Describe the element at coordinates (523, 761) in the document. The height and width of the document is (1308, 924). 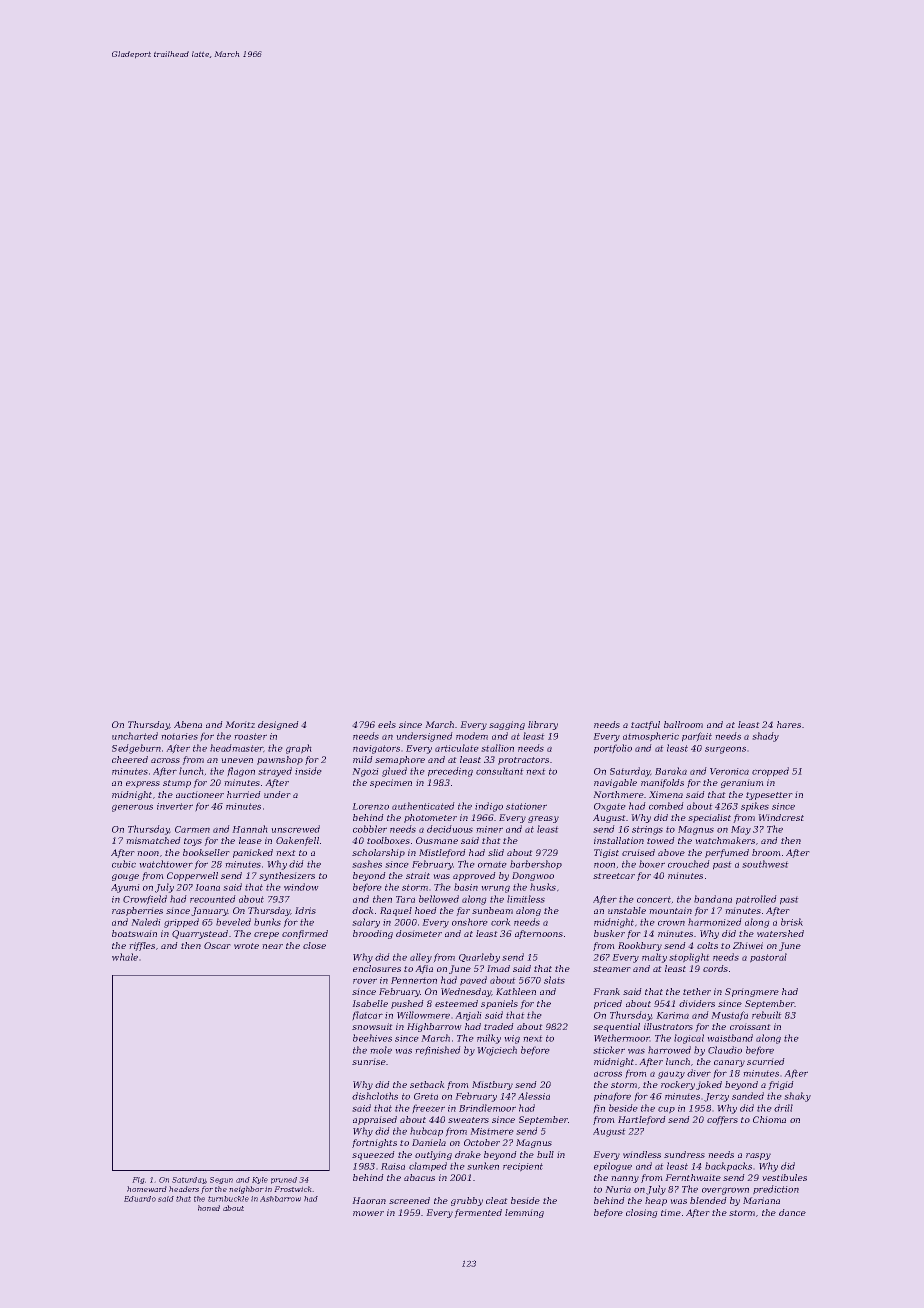
I see `protractors` at that location.
